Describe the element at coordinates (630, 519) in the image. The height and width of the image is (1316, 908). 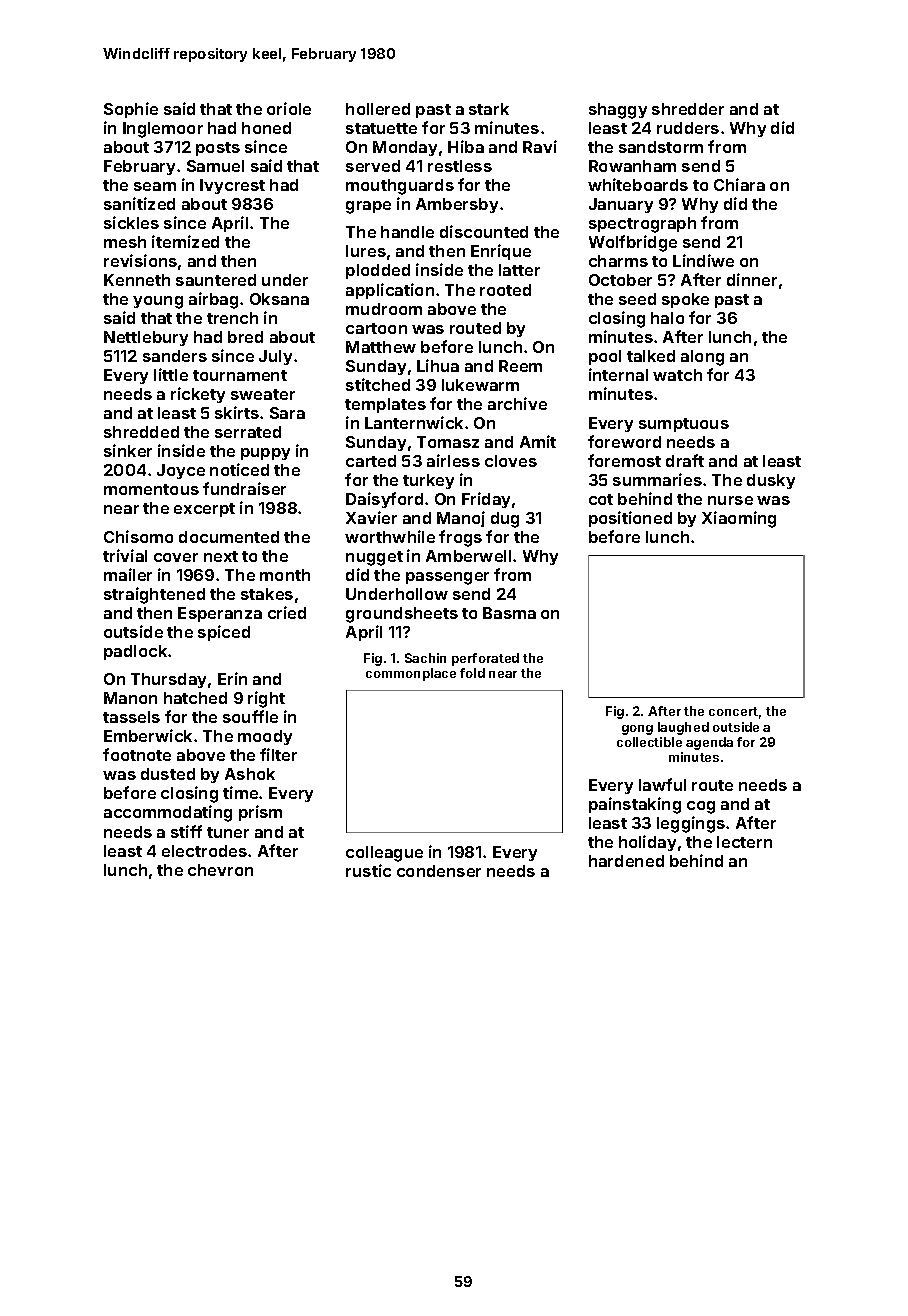
I see `positioned` at that location.
